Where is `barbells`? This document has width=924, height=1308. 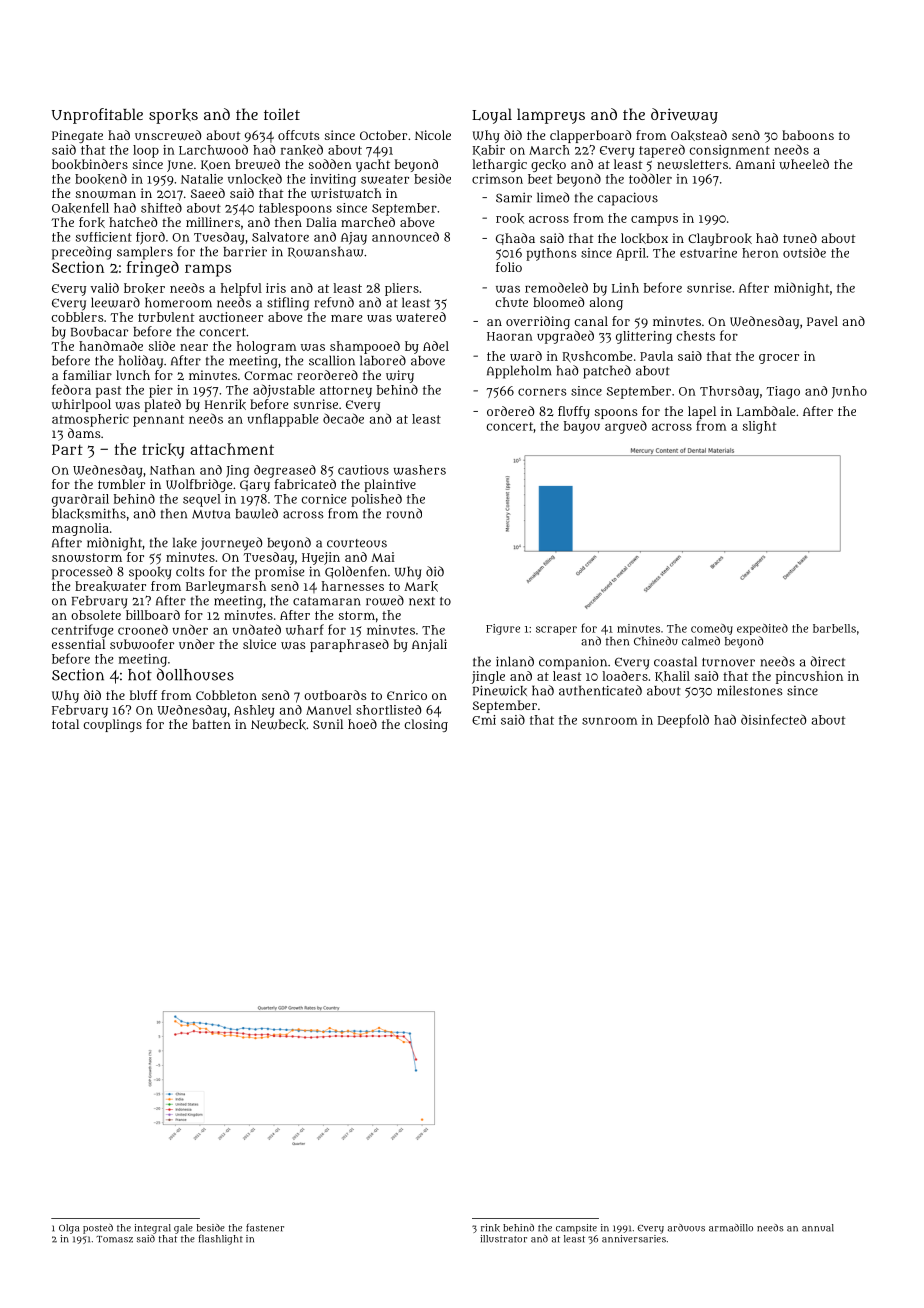 barbells is located at coordinates (834, 628).
